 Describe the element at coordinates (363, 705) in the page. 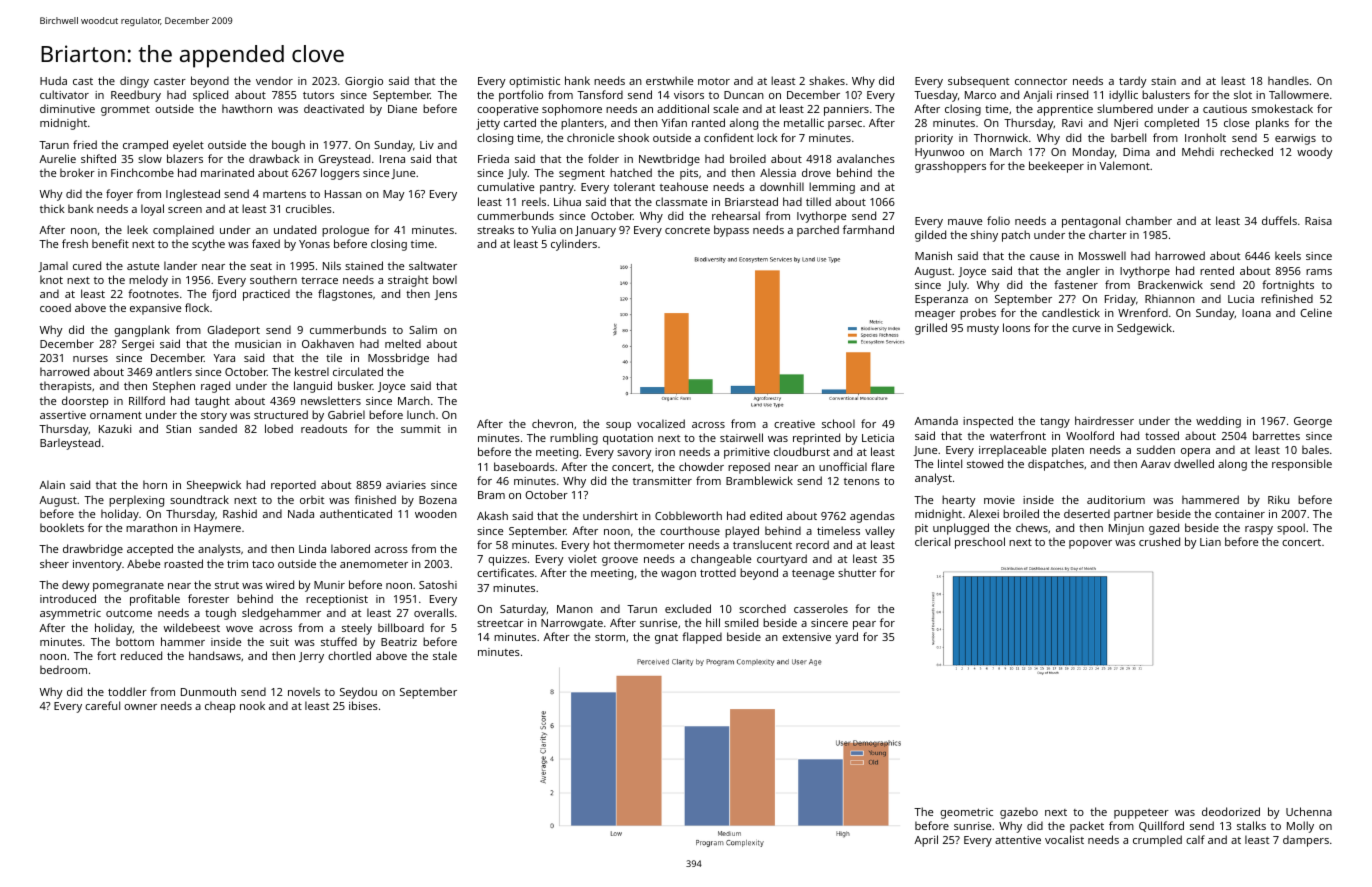

I see `ibises` at that location.
